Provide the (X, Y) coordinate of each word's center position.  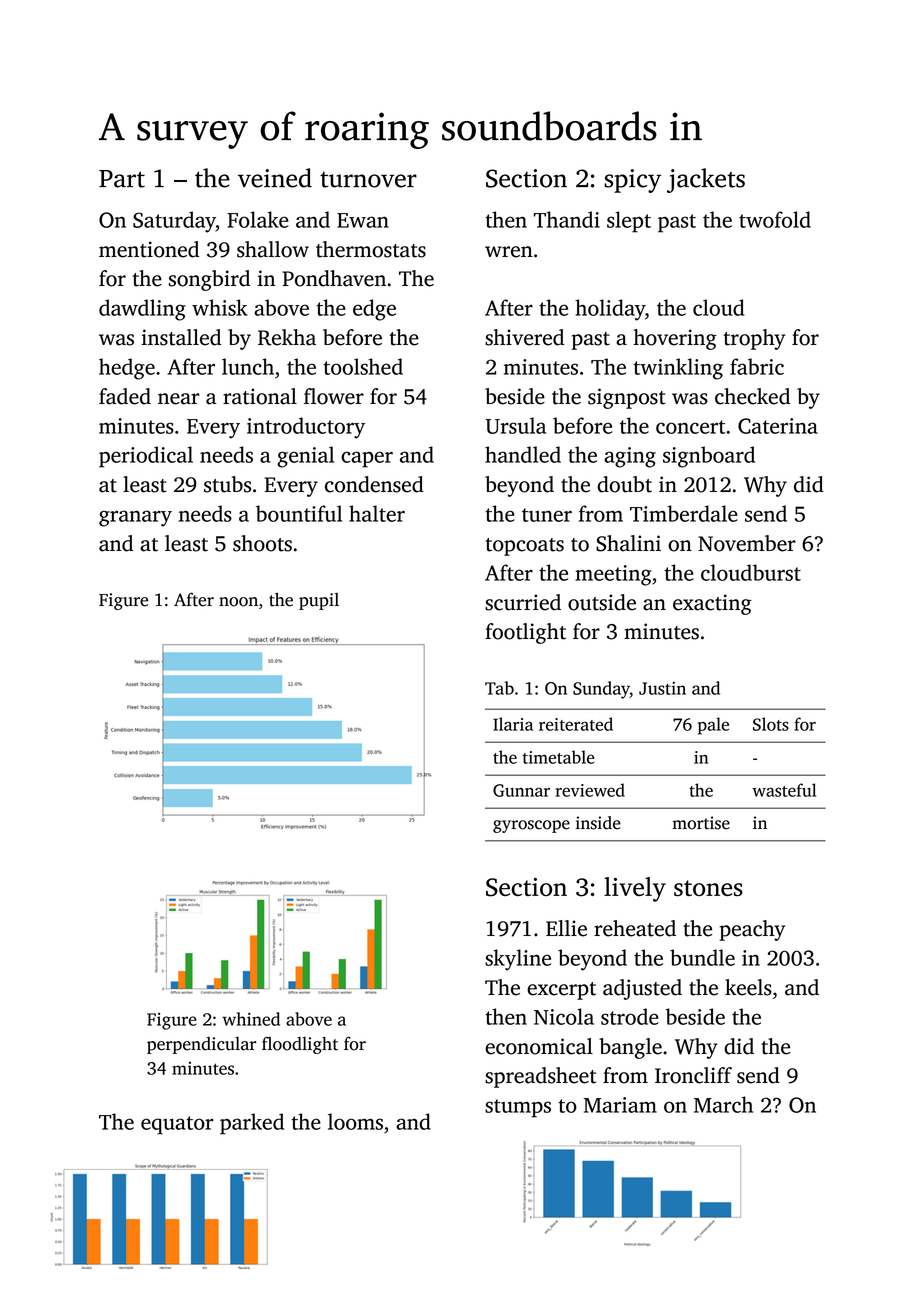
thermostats (371, 249)
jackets (706, 180)
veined (275, 178)
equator (177, 1125)
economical (539, 1046)
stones (708, 888)
